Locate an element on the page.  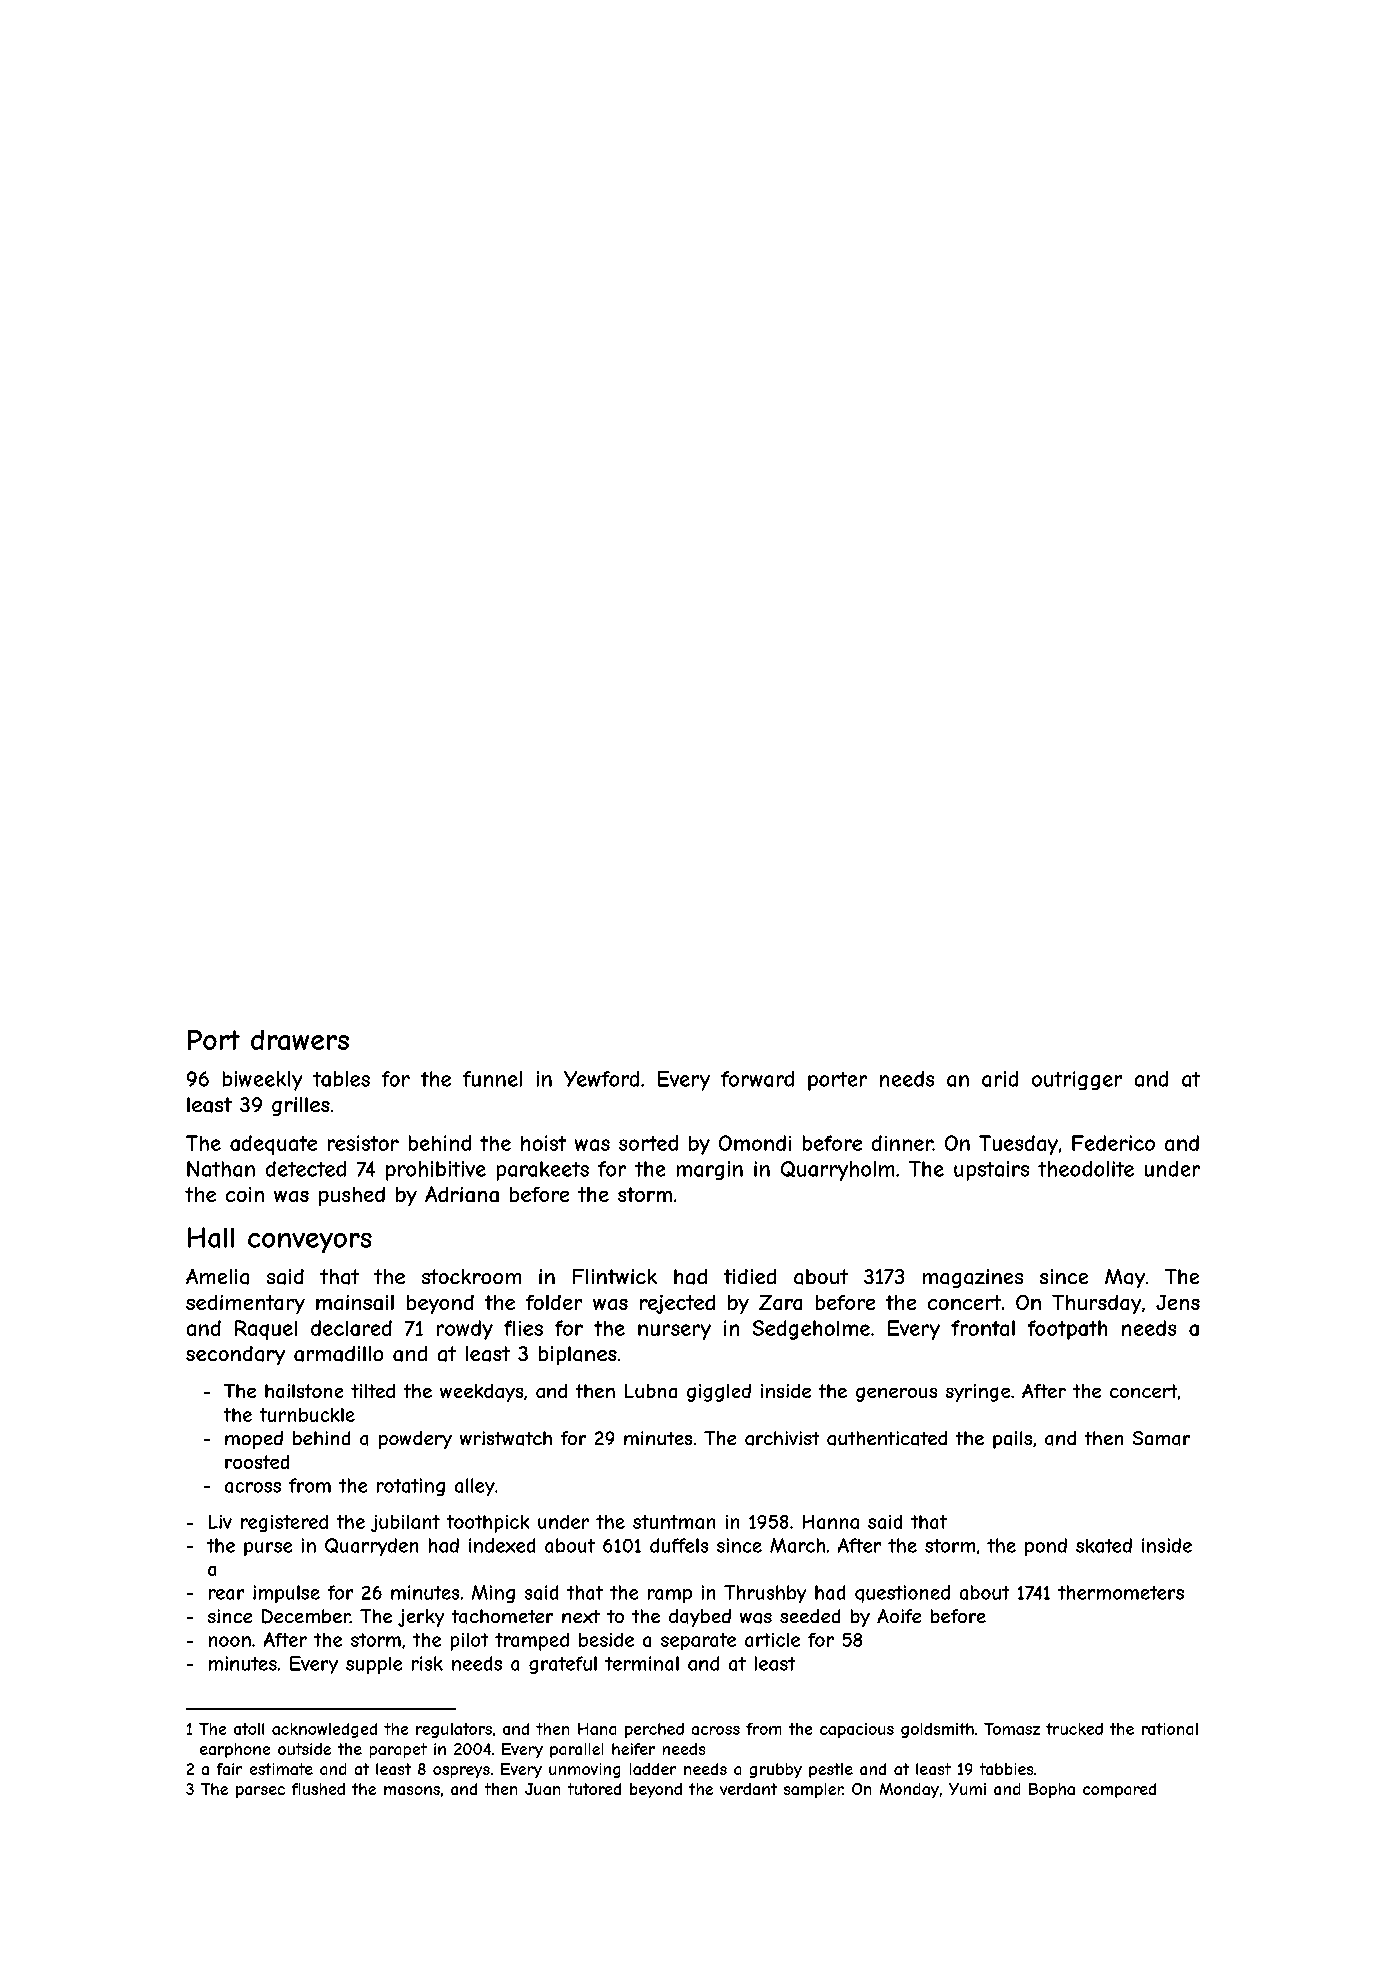
indexed is located at coordinates (502, 1545).
